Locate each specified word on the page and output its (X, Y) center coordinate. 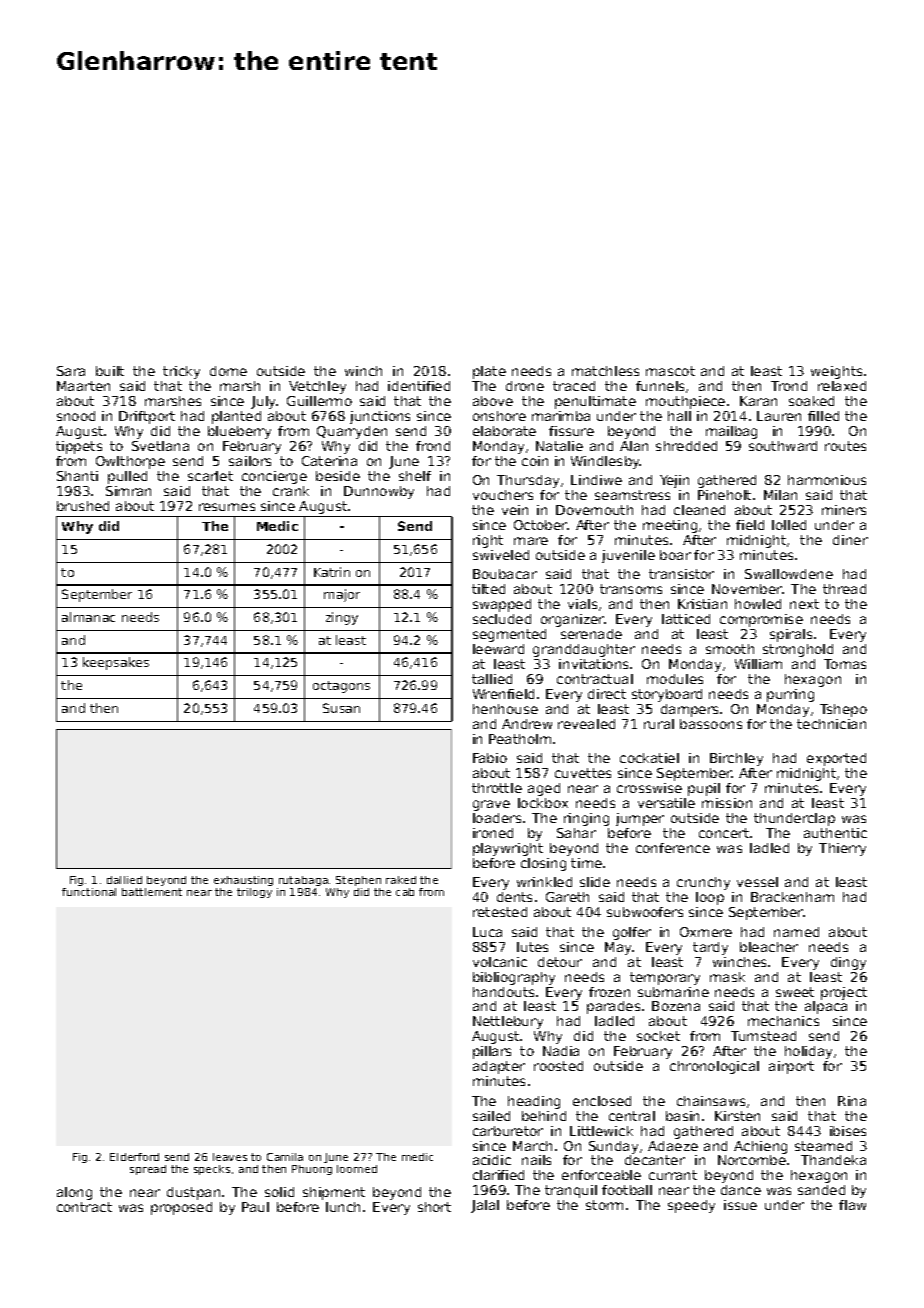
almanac (88, 617)
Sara (71, 371)
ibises (848, 1131)
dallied (124, 880)
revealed (586, 724)
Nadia (561, 1051)
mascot (670, 371)
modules (675, 679)
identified (419, 386)
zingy (342, 618)
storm (604, 1205)
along (74, 1193)
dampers (689, 710)
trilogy (254, 893)
